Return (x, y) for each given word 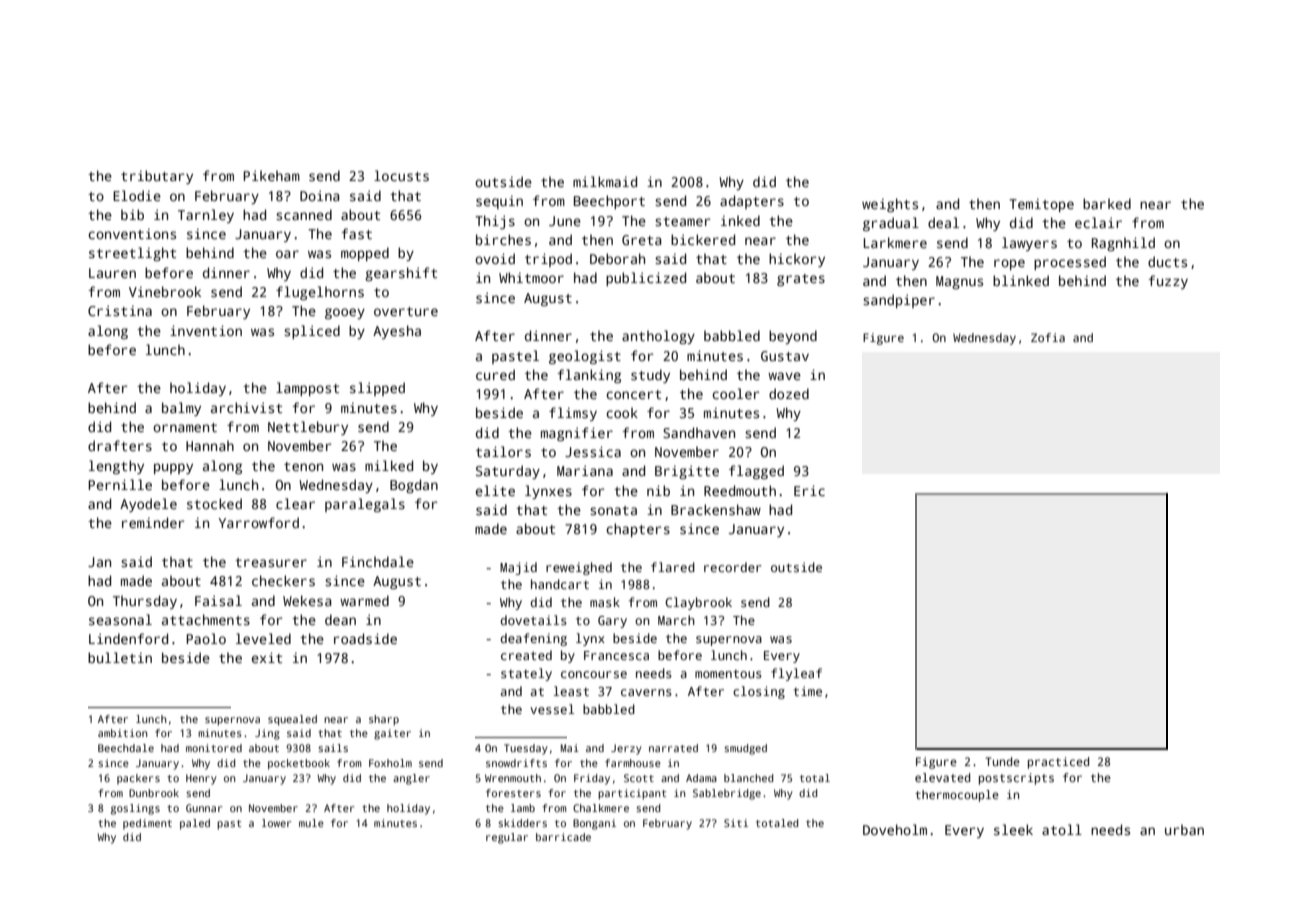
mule (311, 823)
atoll (1062, 829)
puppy (173, 468)
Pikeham (271, 175)
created (526, 655)
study (650, 376)
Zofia (1048, 337)
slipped (377, 389)
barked (1107, 203)
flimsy (573, 414)
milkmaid (605, 181)
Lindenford (128, 638)
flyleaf (796, 674)
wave (784, 376)
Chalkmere (601, 808)
